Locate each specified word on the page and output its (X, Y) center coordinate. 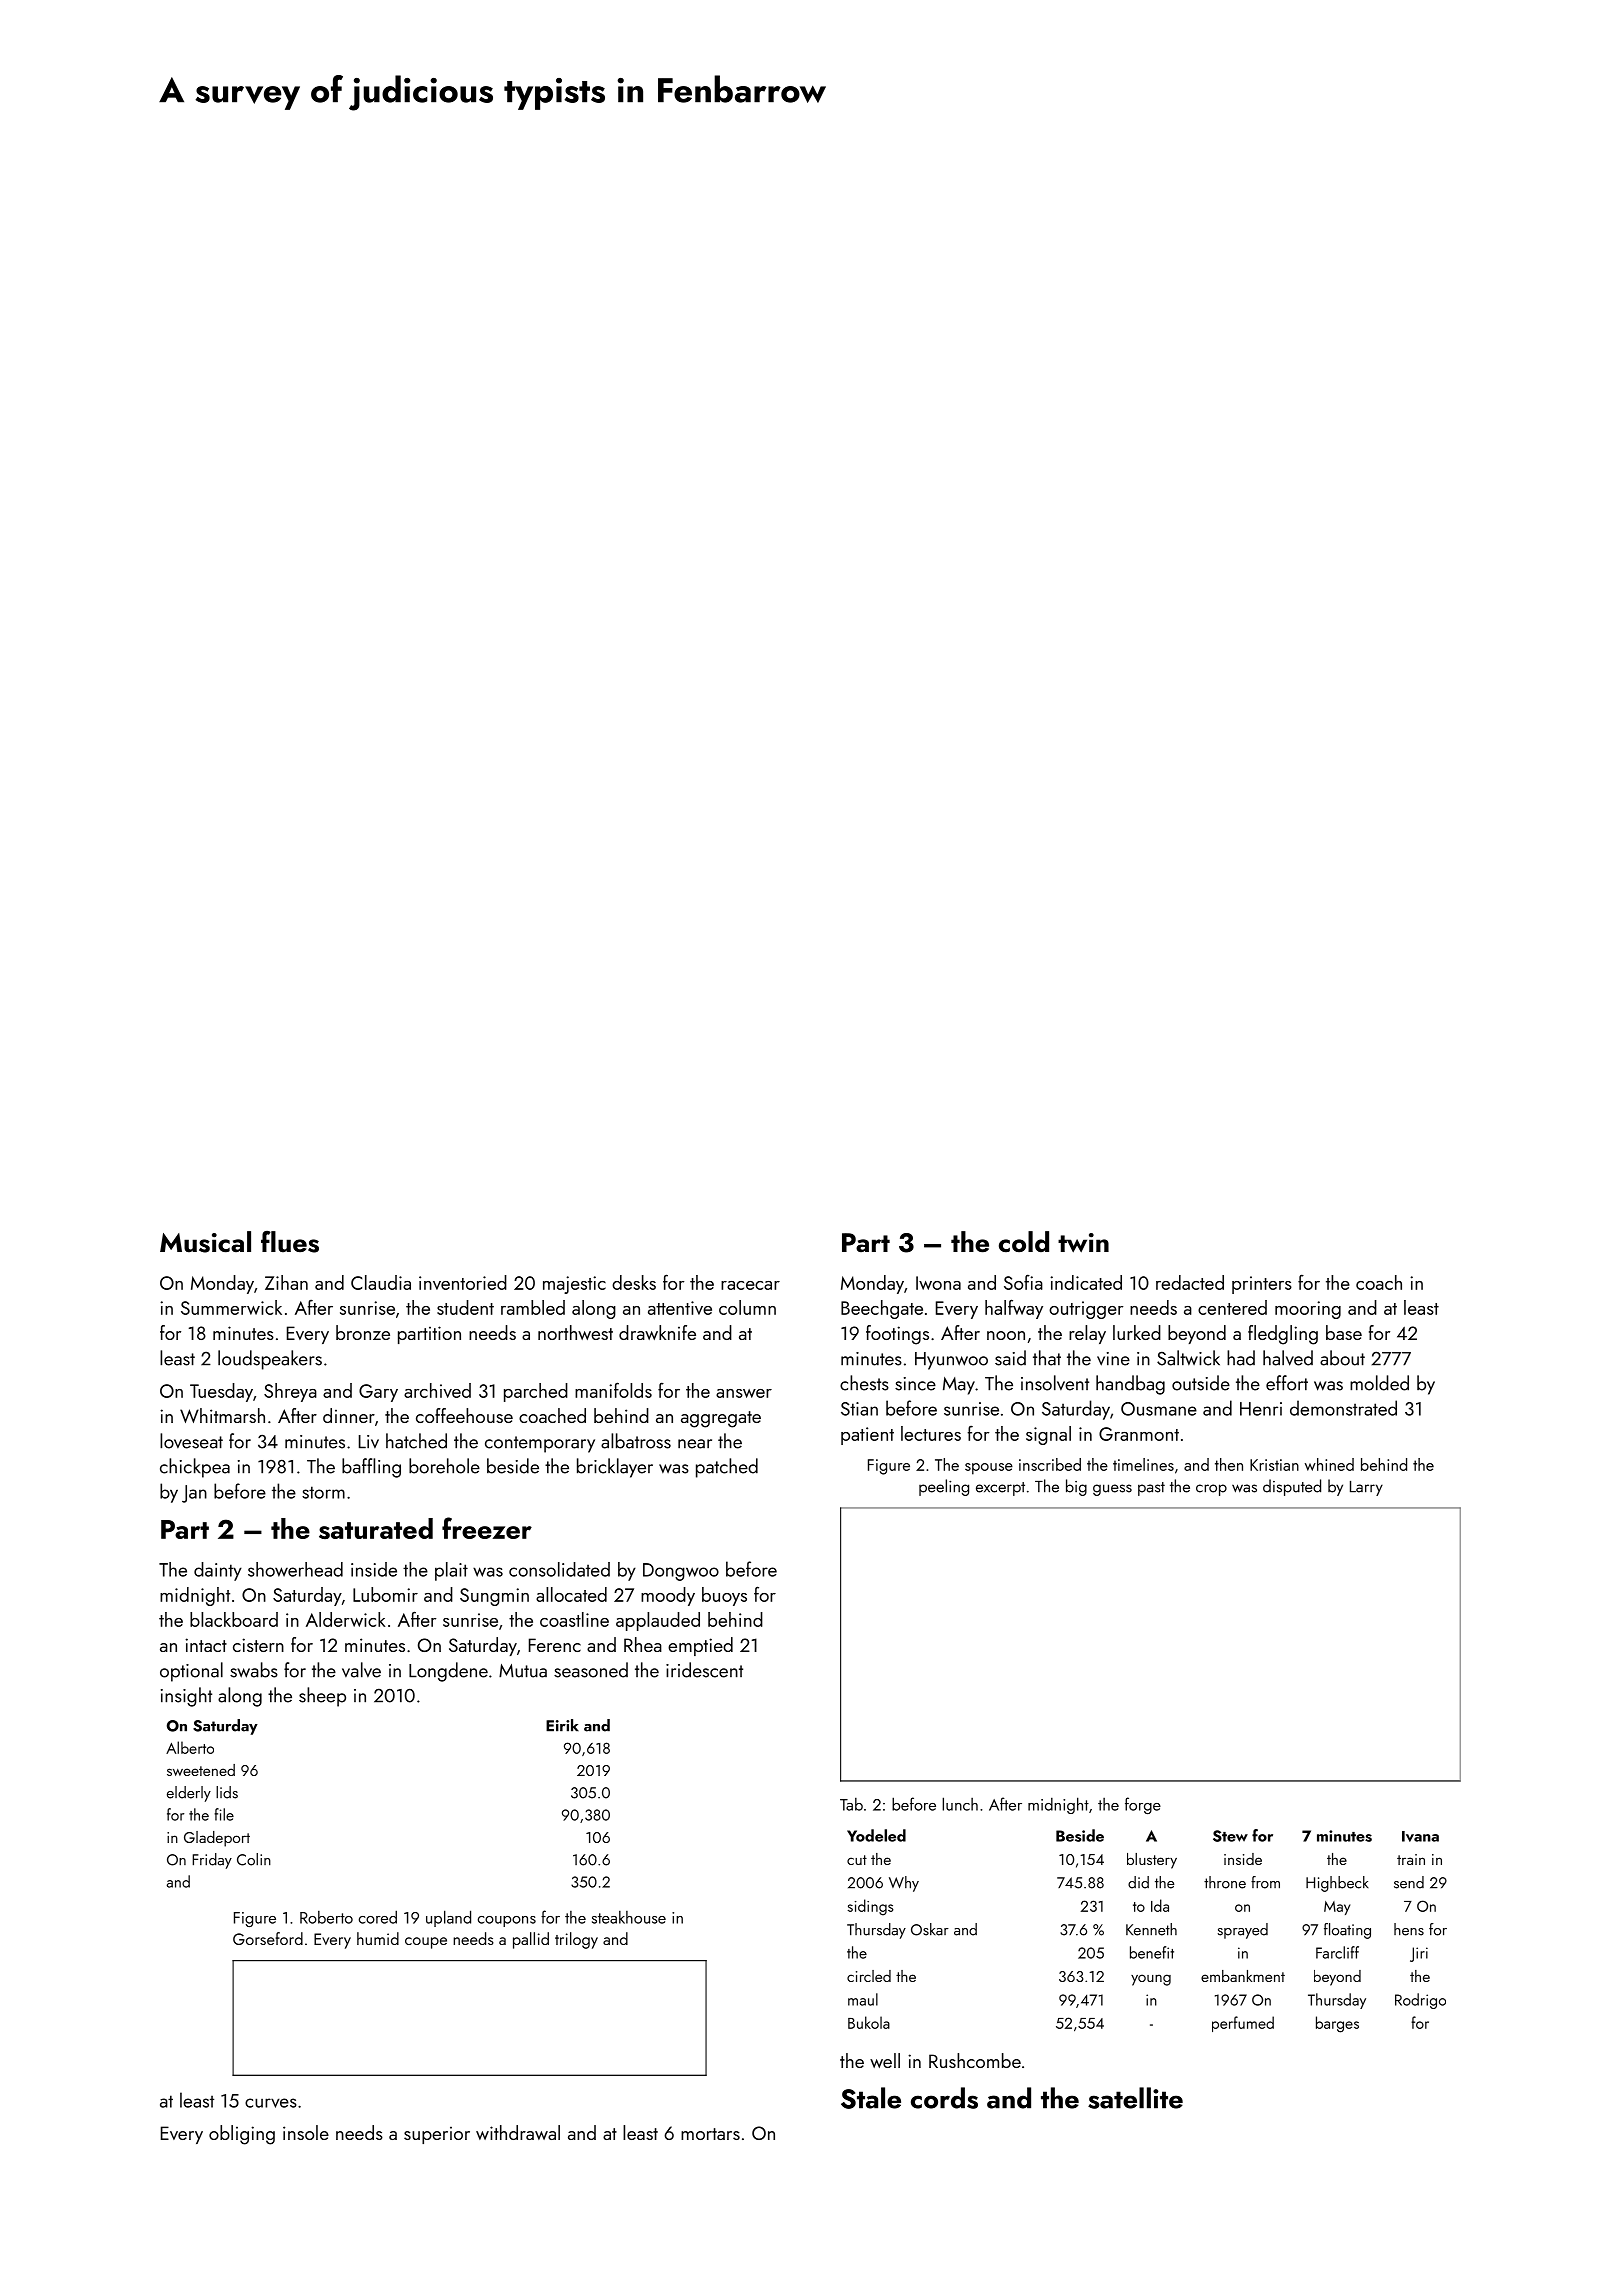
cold (1024, 1241)
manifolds (613, 1390)
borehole (444, 1466)
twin (1083, 1243)
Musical (205, 1242)
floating (1347, 1931)
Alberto (190, 1747)
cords (944, 2098)
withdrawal (518, 2132)
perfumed (1243, 2024)
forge (1143, 1805)
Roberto (326, 1917)
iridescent (704, 1670)
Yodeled (876, 1835)
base (1344, 1332)
